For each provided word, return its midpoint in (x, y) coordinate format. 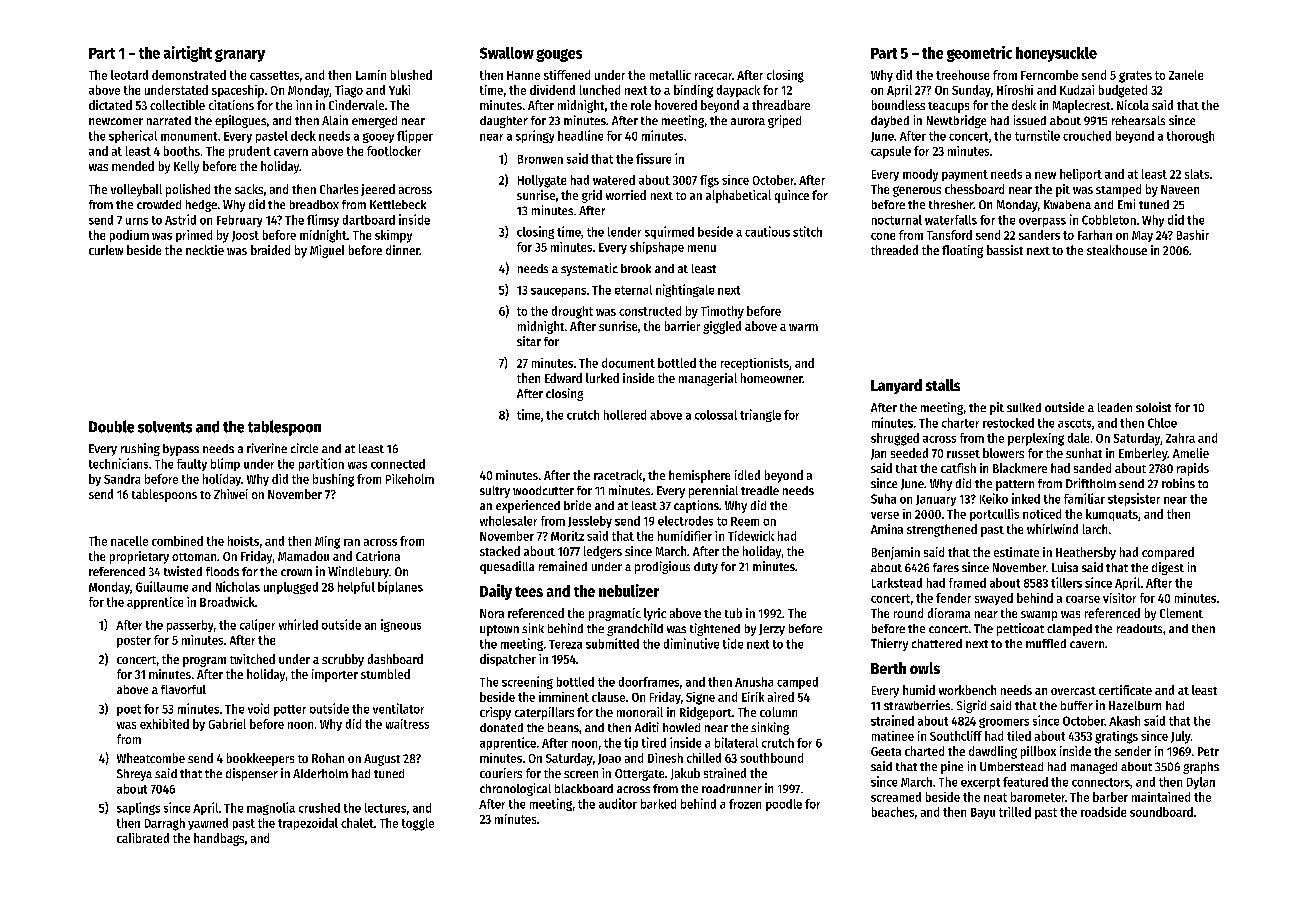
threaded (894, 250)
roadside (1103, 812)
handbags (219, 839)
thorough (1190, 137)
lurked (602, 378)
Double (111, 426)
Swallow (507, 53)
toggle (418, 824)
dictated (110, 105)
